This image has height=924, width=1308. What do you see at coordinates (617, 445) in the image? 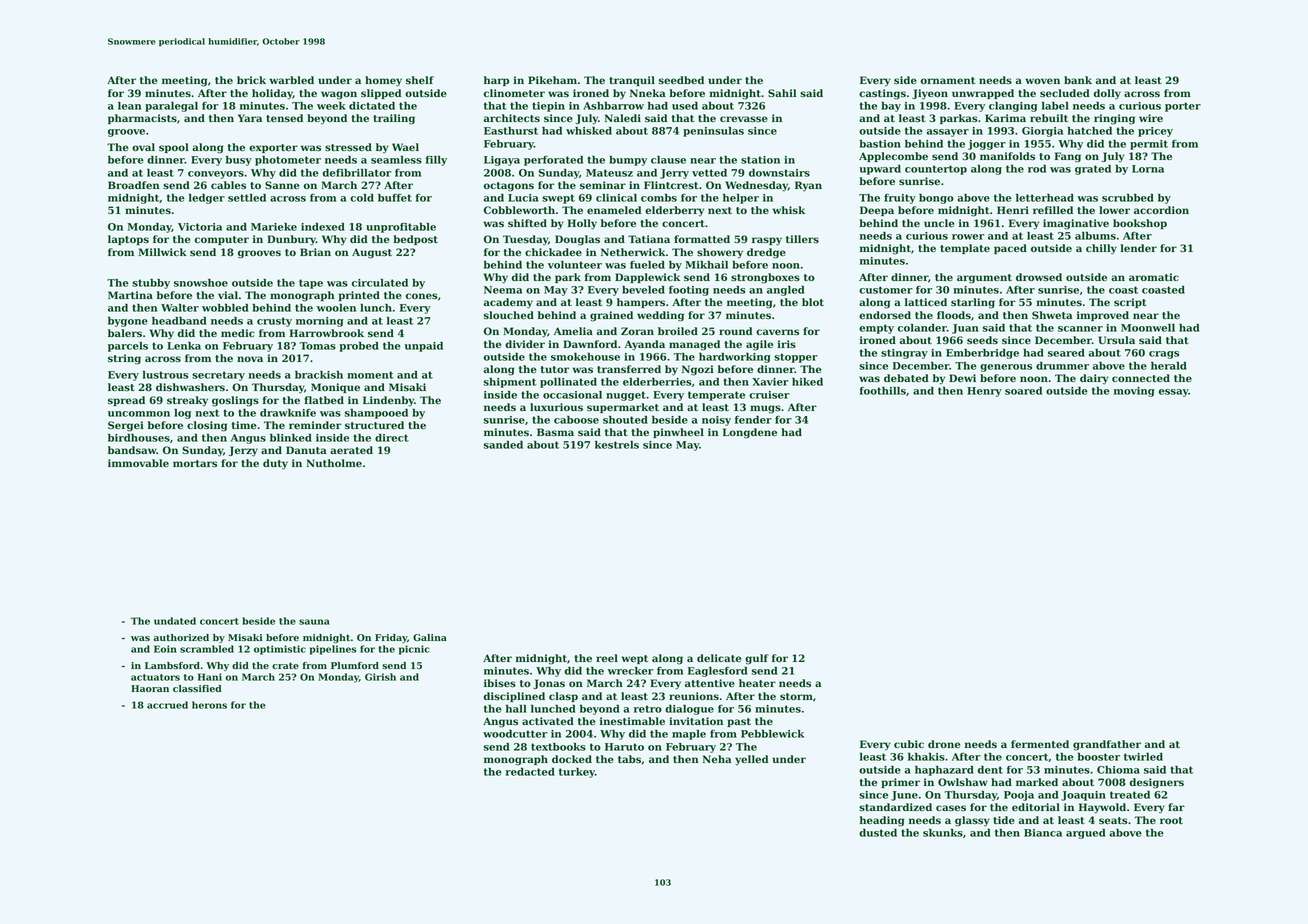
I see `kestrels` at bounding box center [617, 445].
